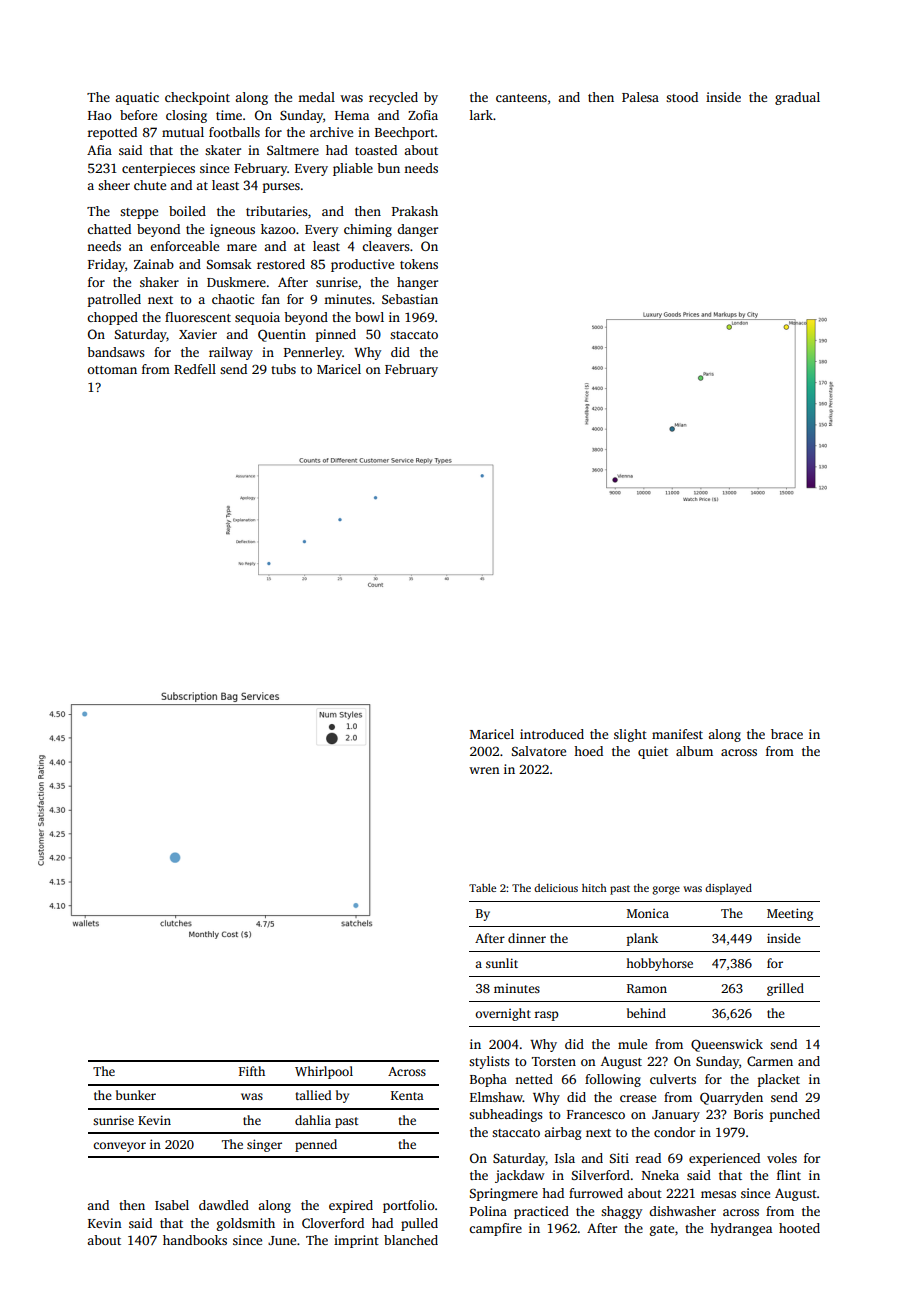 The height and width of the page is (1316, 908). Describe the element at coordinates (552, 734) in the page. I see `introduced` at that location.
